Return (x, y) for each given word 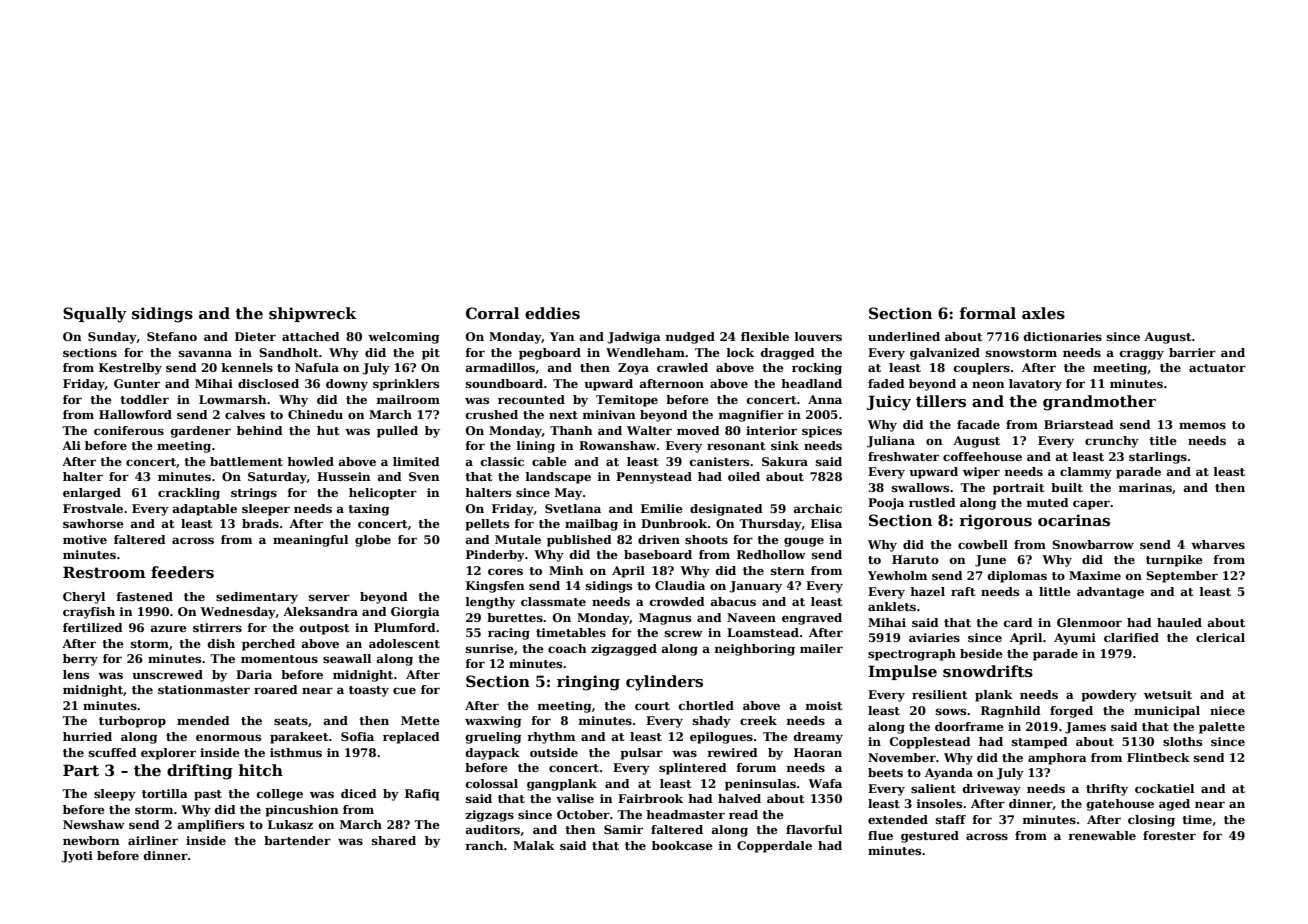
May (568, 494)
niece (1227, 710)
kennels (247, 367)
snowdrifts (988, 671)
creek (758, 720)
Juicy (889, 403)
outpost (325, 629)
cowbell (983, 544)
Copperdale (774, 847)
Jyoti (77, 857)
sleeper (266, 510)
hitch (261, 770)
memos (1202, 425)
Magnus (665, 619)
